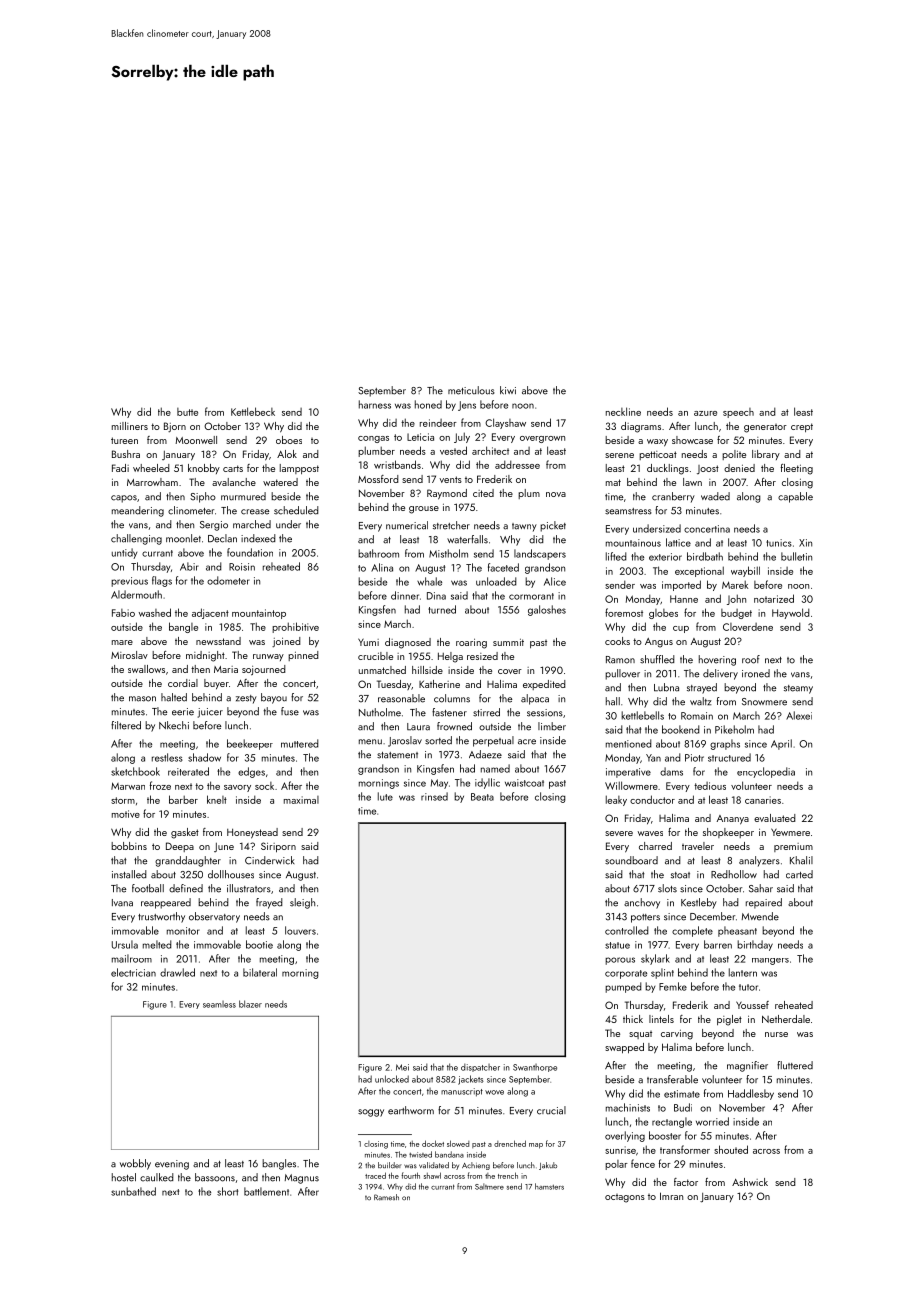  What do you see at coordinates (652, 799) in the screenshot?
I see `conductor` at bounding box center [652, 799].
